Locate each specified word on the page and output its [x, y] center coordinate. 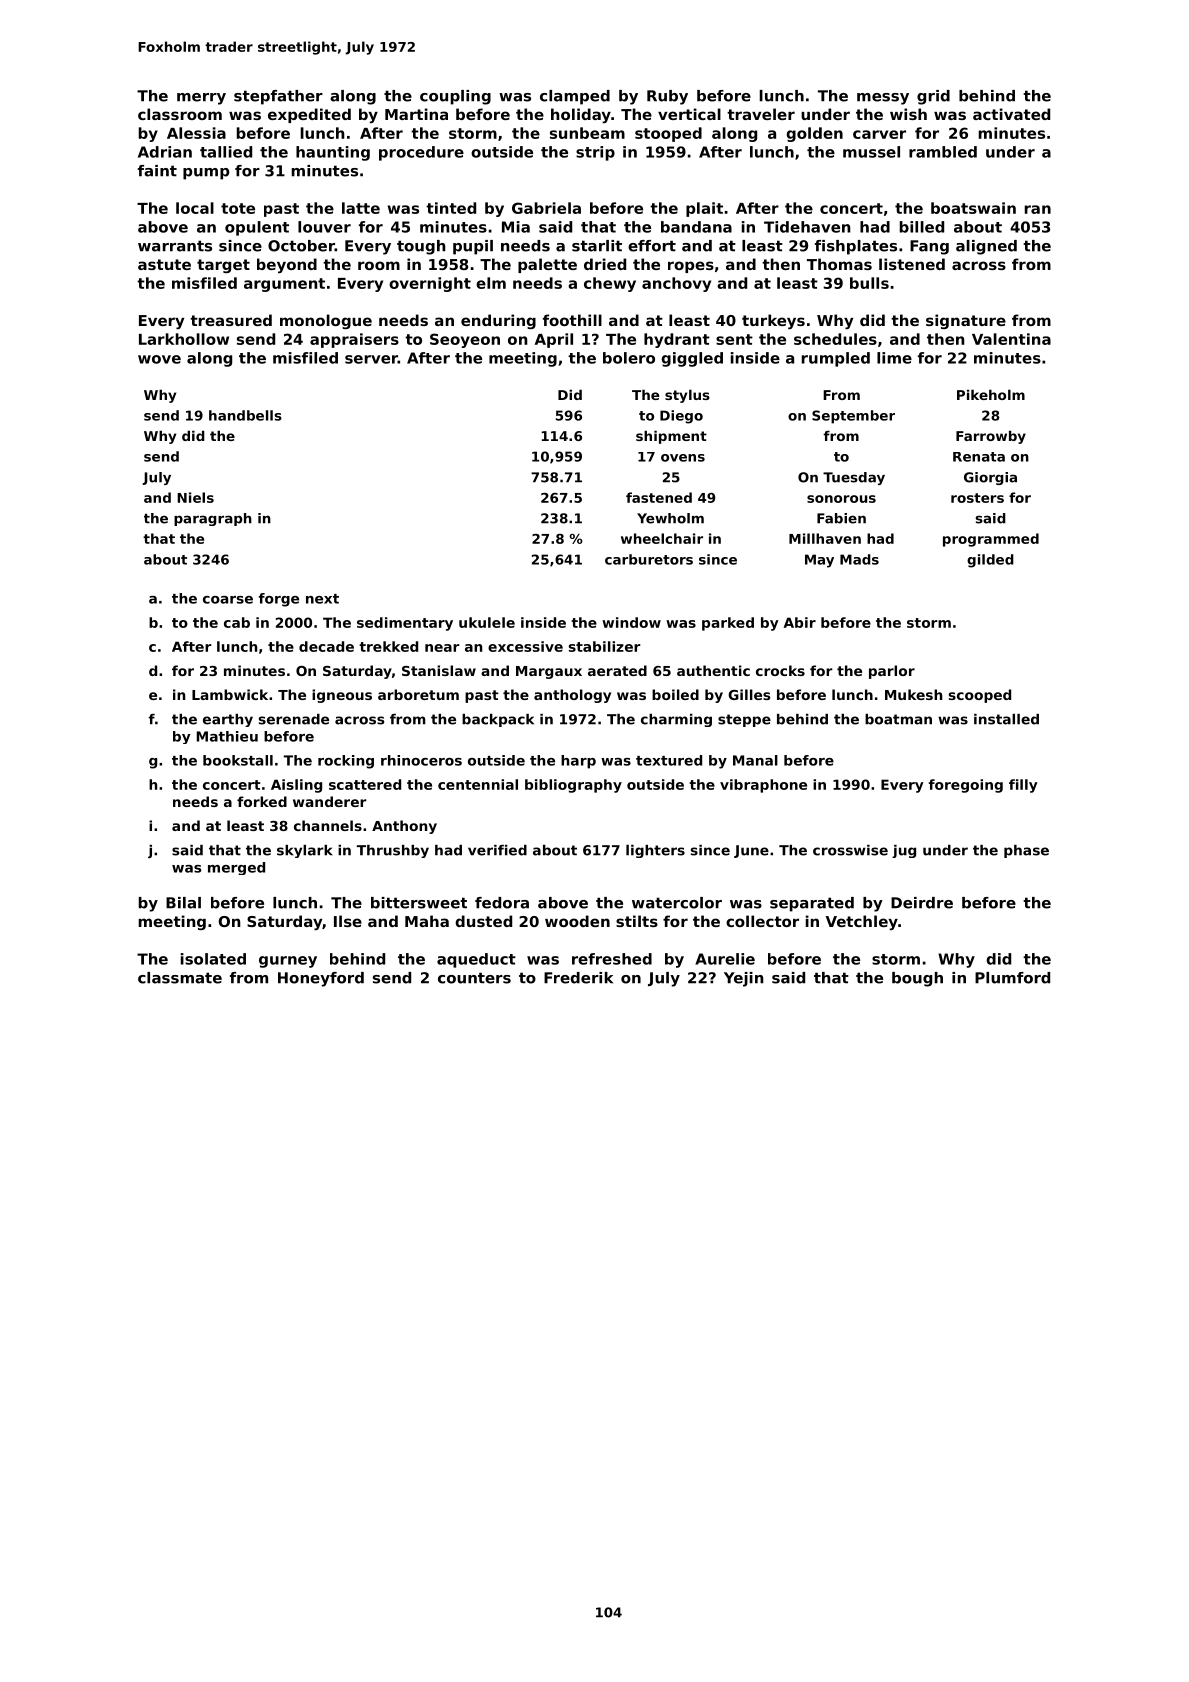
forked [262, 801]
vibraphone [763, 786]
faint [157, 171]
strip [595, 153]
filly [1023, 786]
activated [1011, 114]
